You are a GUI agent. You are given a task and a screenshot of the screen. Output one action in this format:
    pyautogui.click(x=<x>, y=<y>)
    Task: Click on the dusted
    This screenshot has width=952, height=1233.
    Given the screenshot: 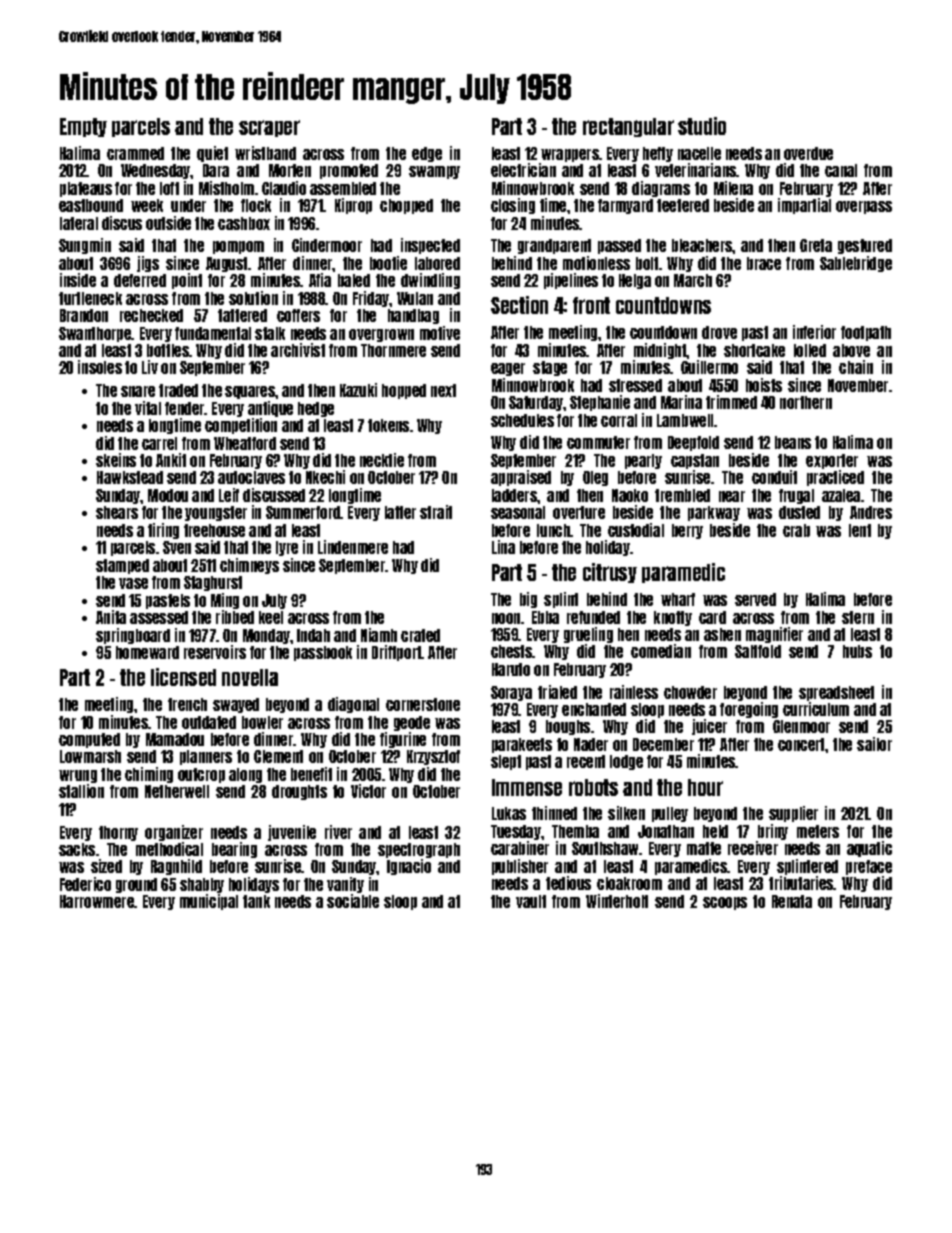 What is the action you would take?
    pyautogui.click(x=799, y=512)
